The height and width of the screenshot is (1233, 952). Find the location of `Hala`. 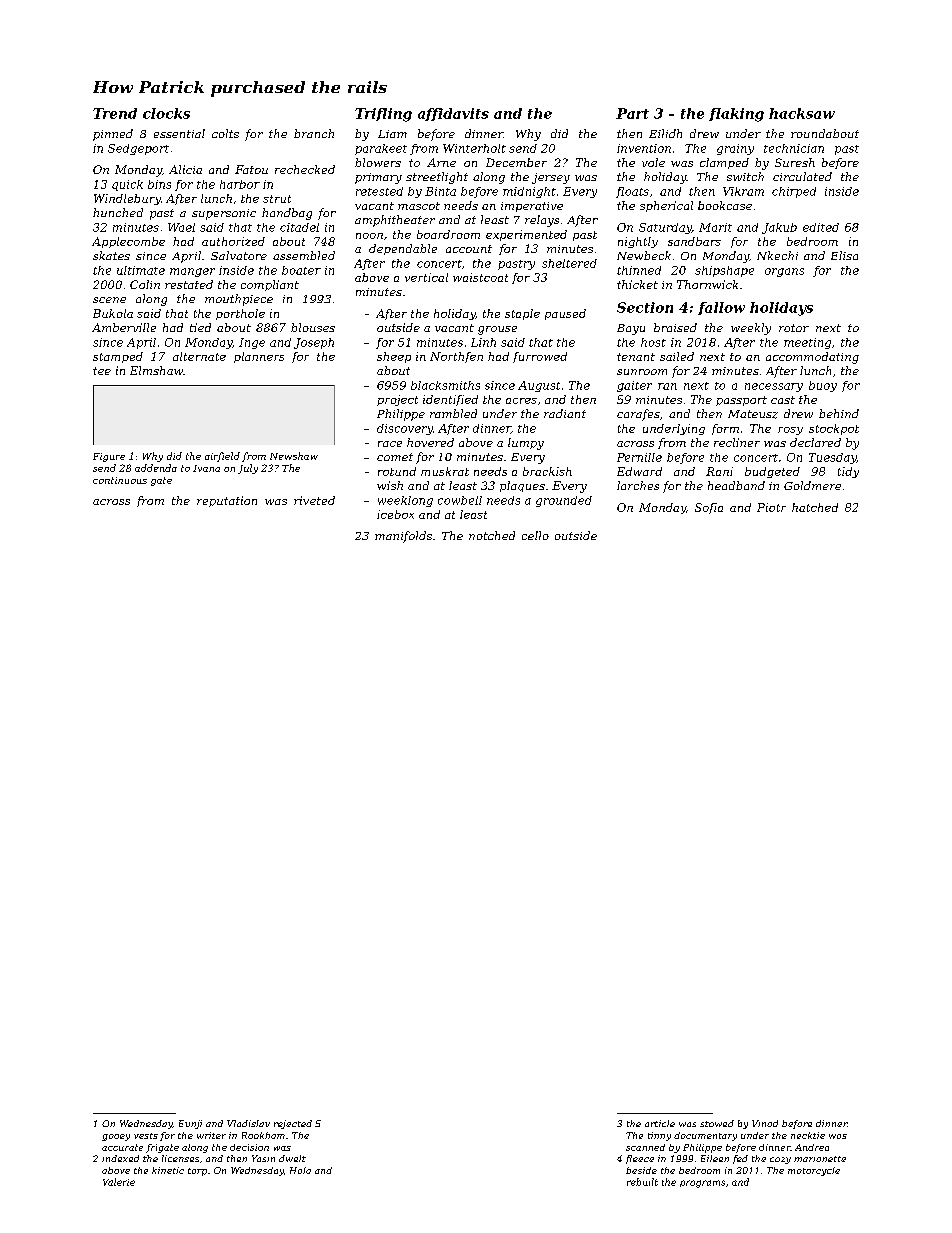

Hala is located at coordinates (300, 1170).
